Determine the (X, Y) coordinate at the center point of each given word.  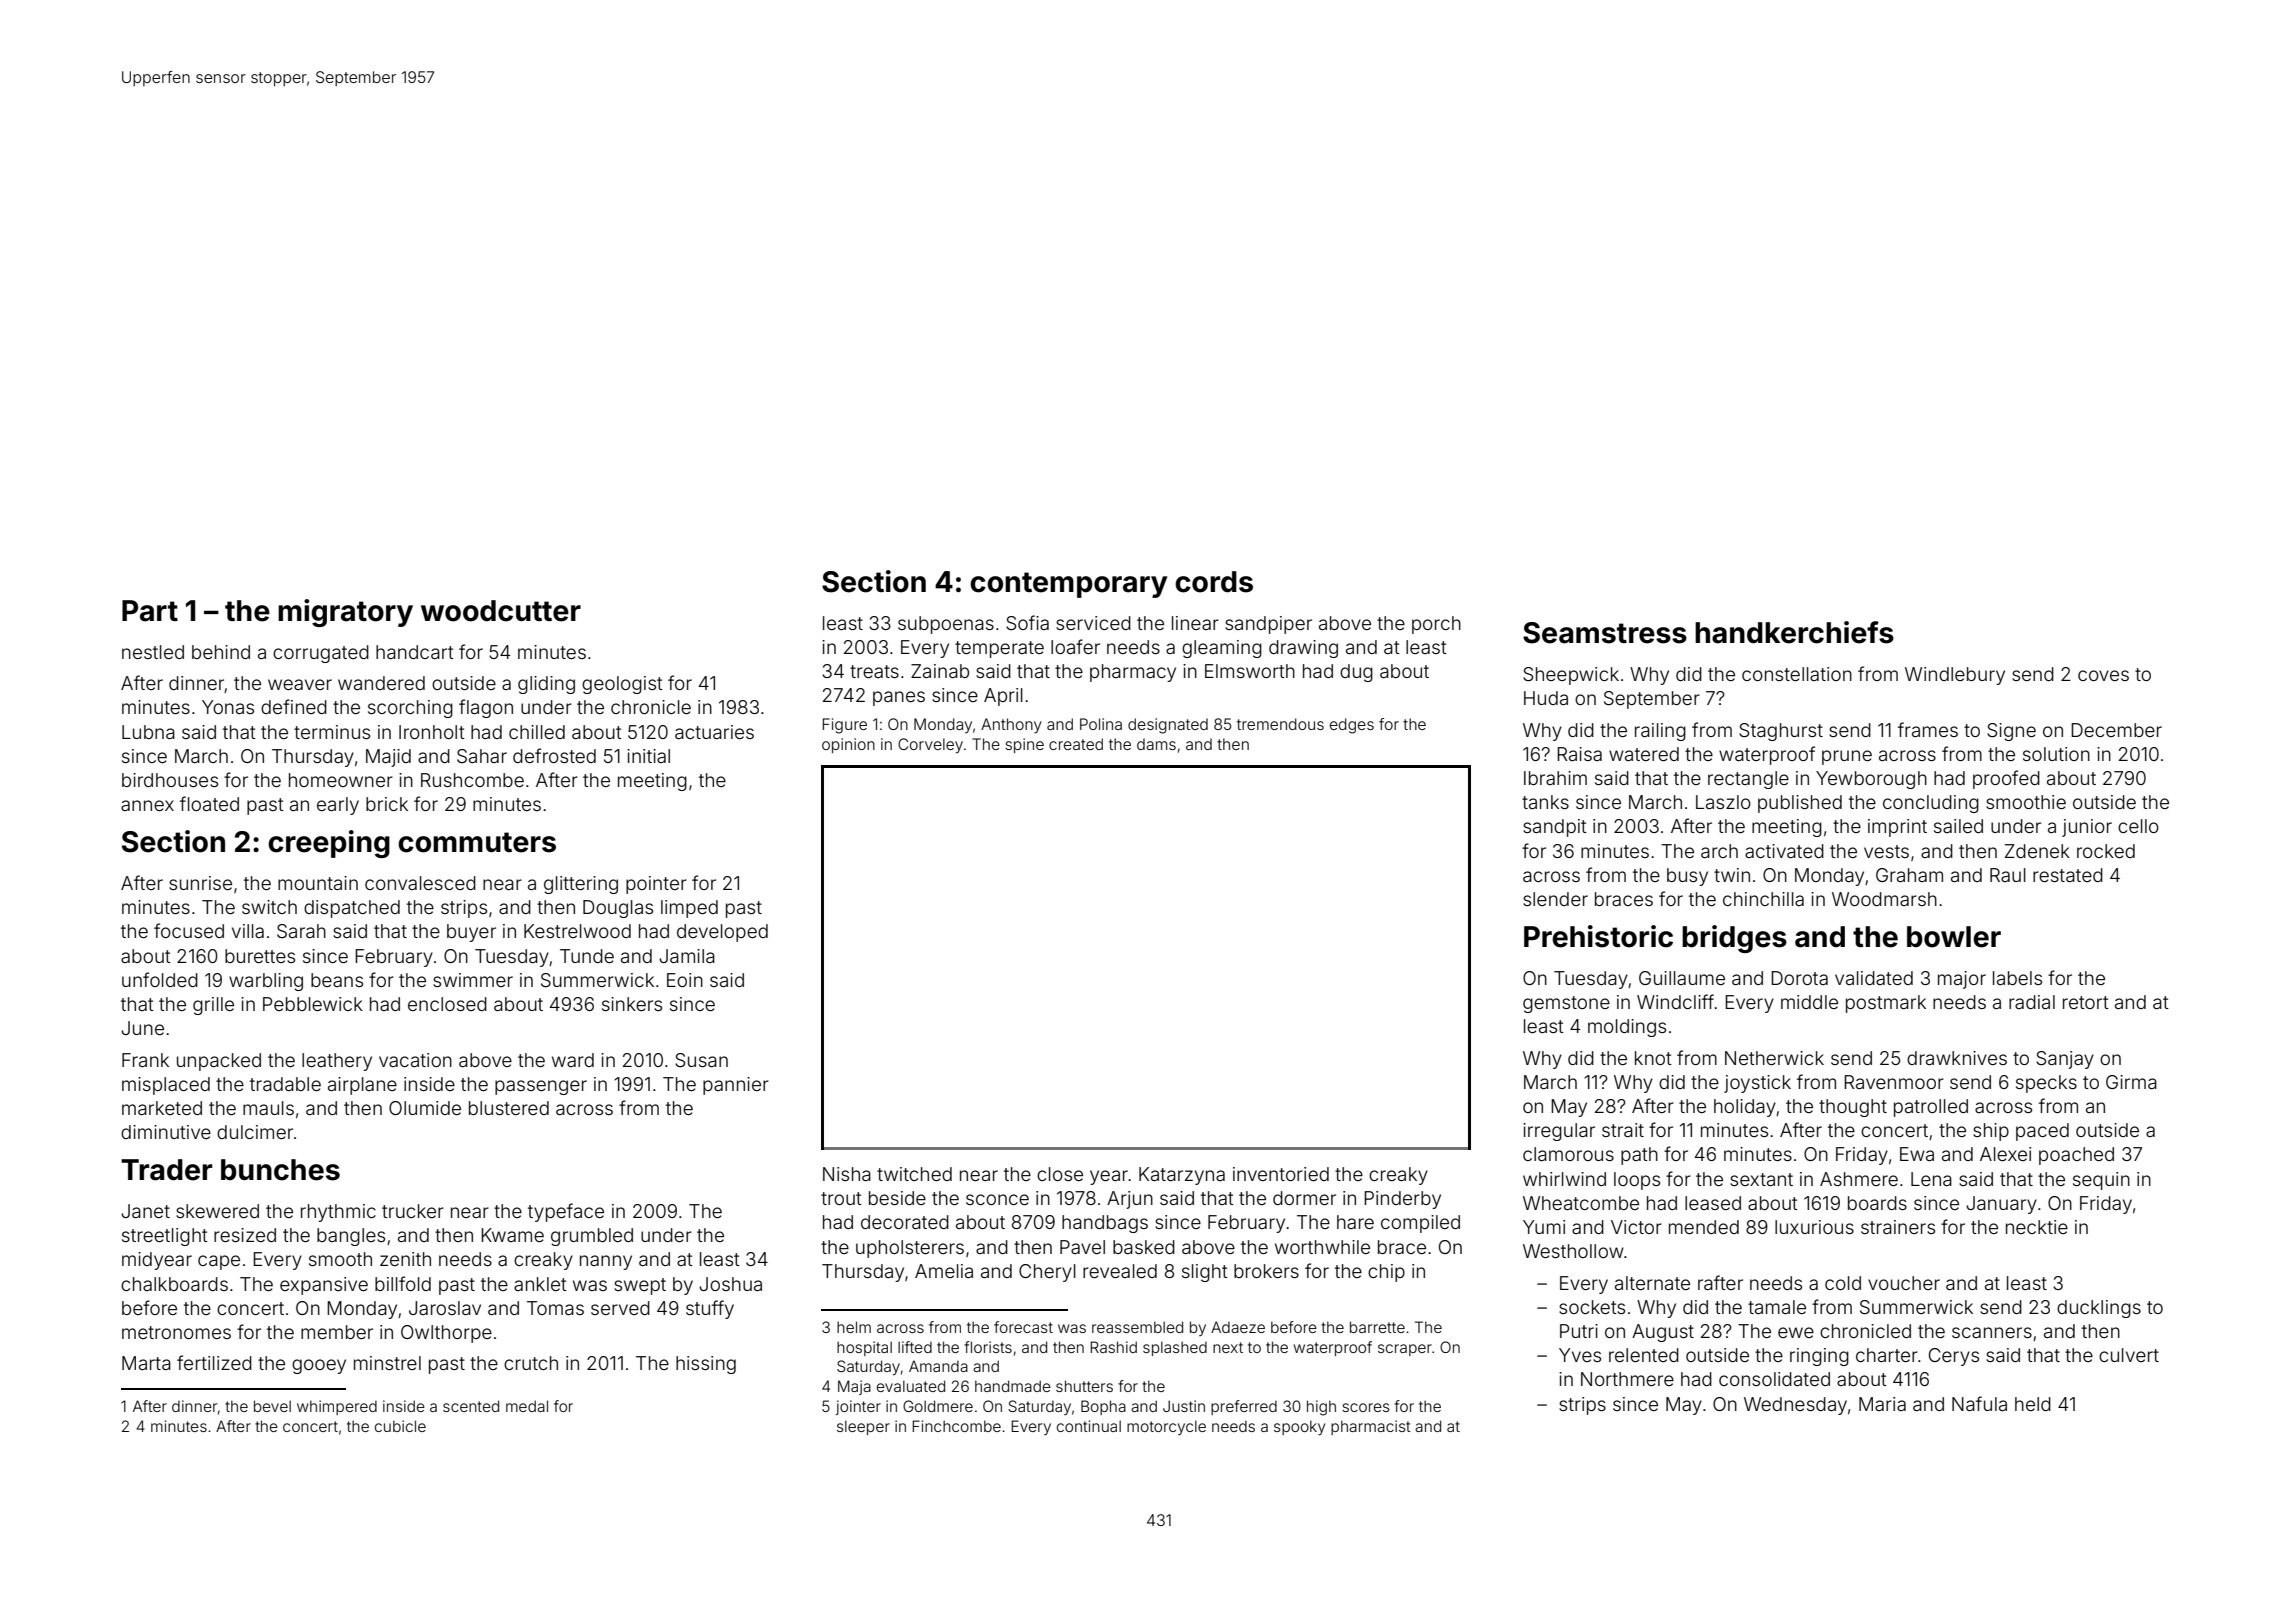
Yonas (228, 707)
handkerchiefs (1794, 632)
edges (1352, 726)
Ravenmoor (1894, 1082)
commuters (477, 842)
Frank (145, 1060)
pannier (736, 1086)
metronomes (176, 1332)
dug (1356, 673)
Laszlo (1723, 802)
